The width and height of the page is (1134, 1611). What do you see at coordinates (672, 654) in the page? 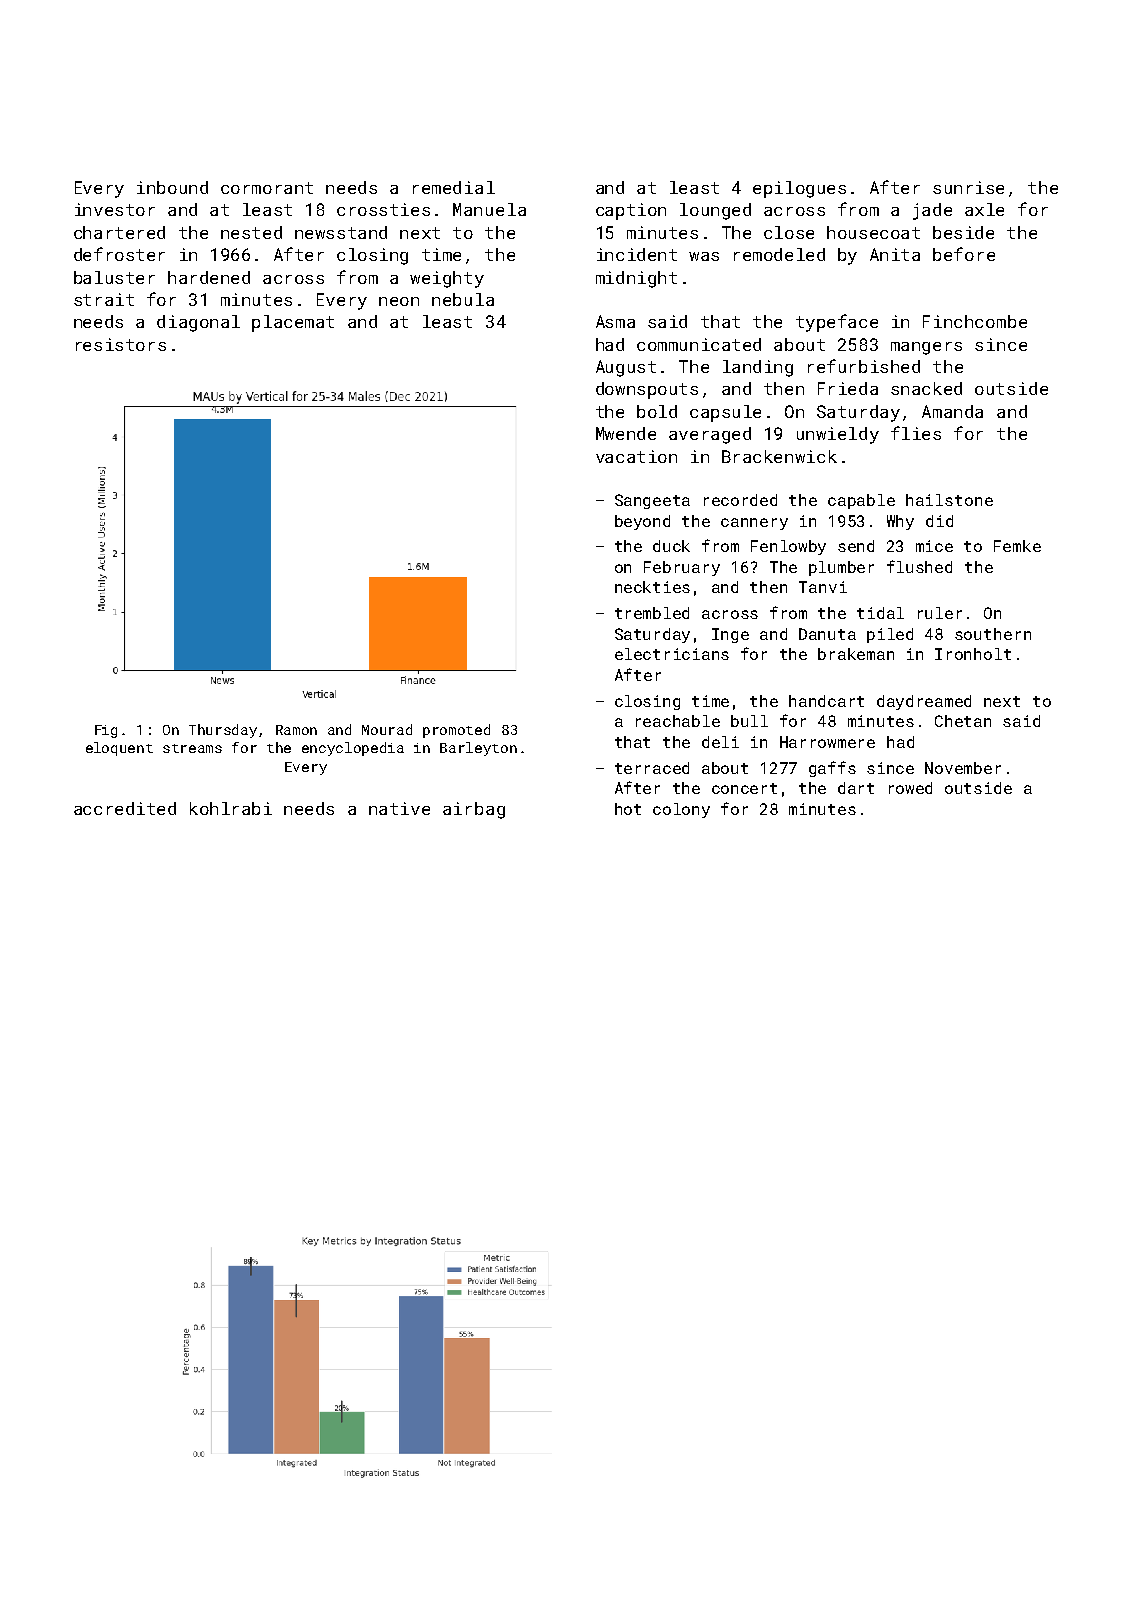
I see `electricians` at bounding box center [672, 654].
